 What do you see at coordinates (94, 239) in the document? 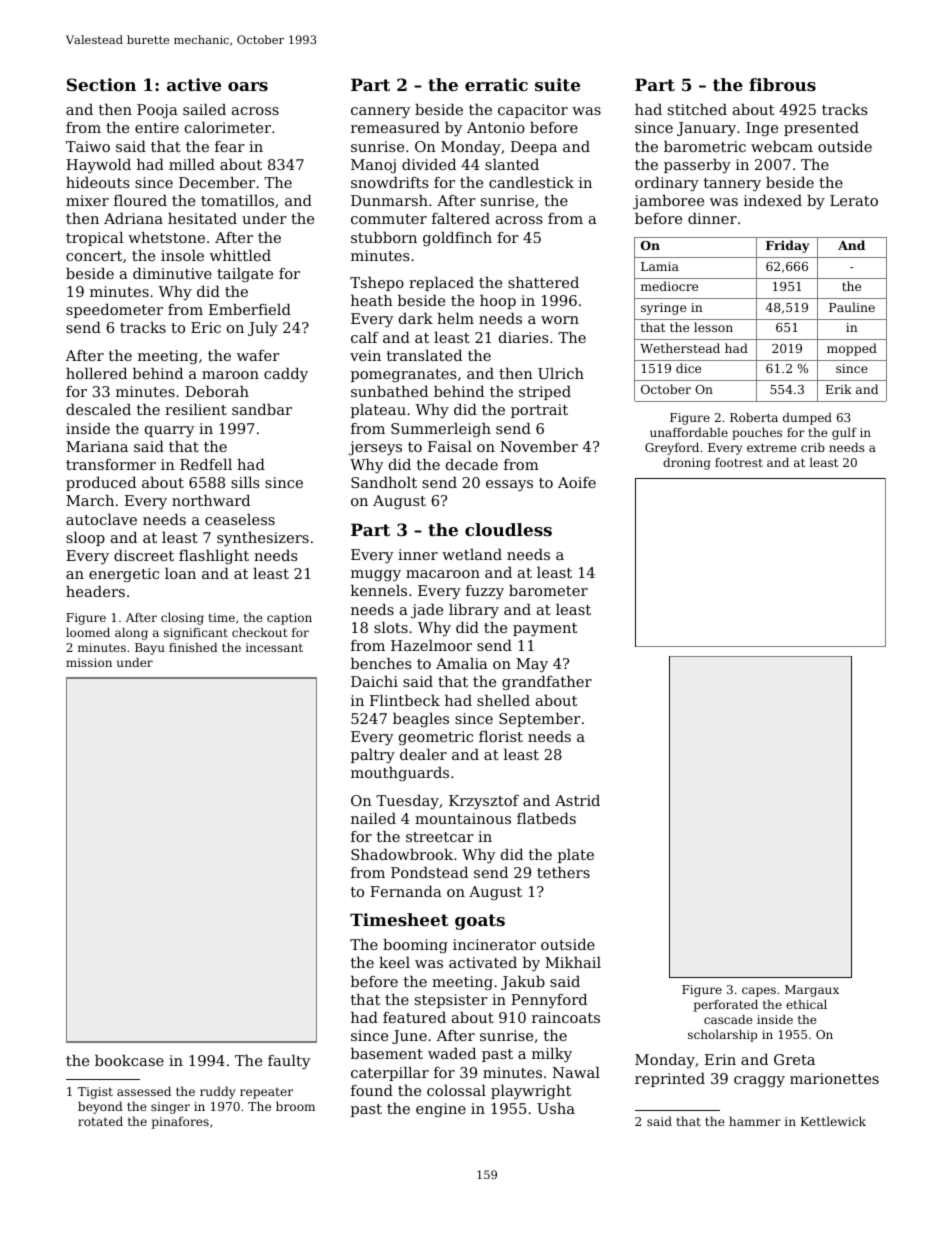
I see `tropical` at bounding box center [94, 239].
